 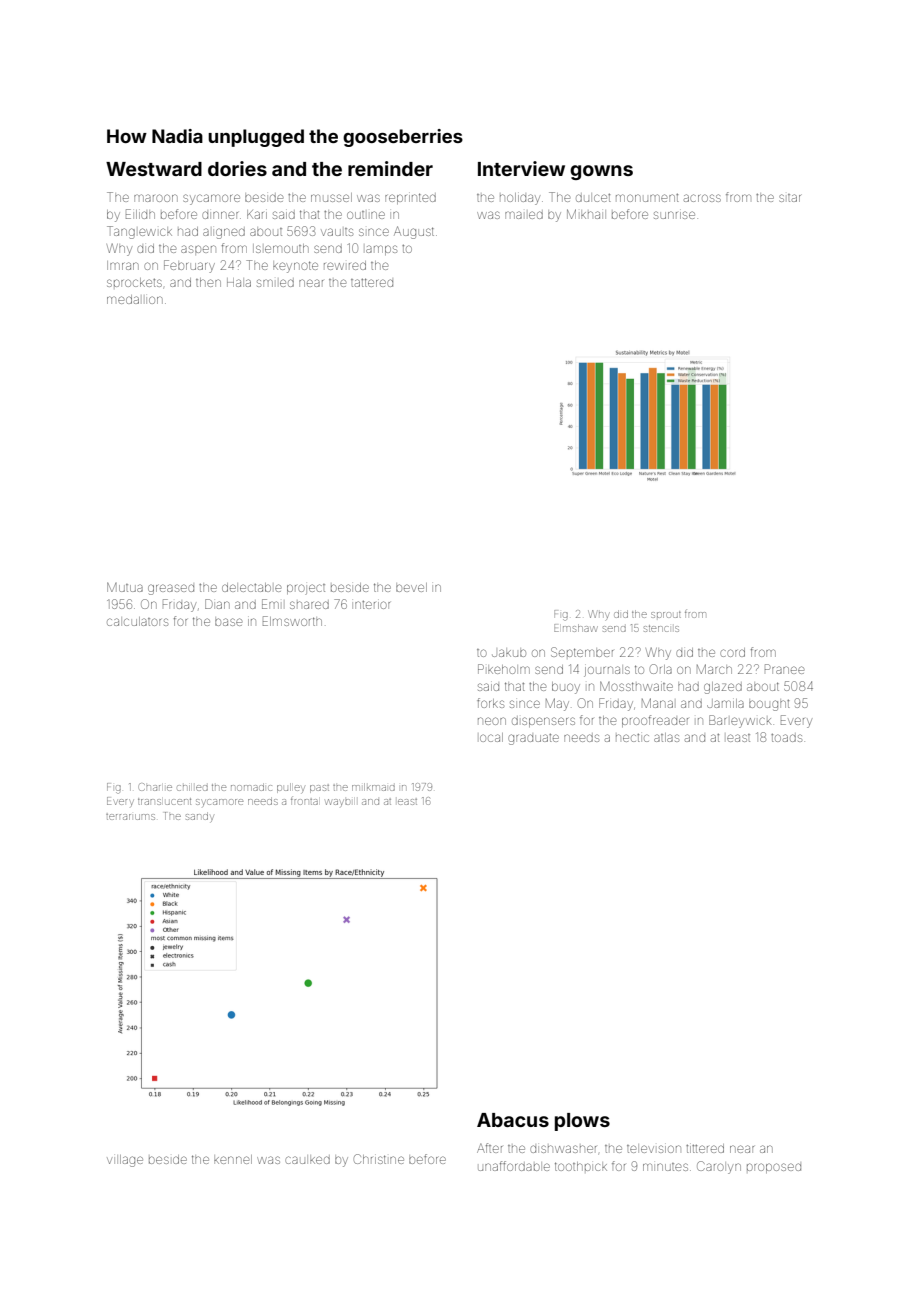 I want to click on Interview, so click(x=521, y=168).
